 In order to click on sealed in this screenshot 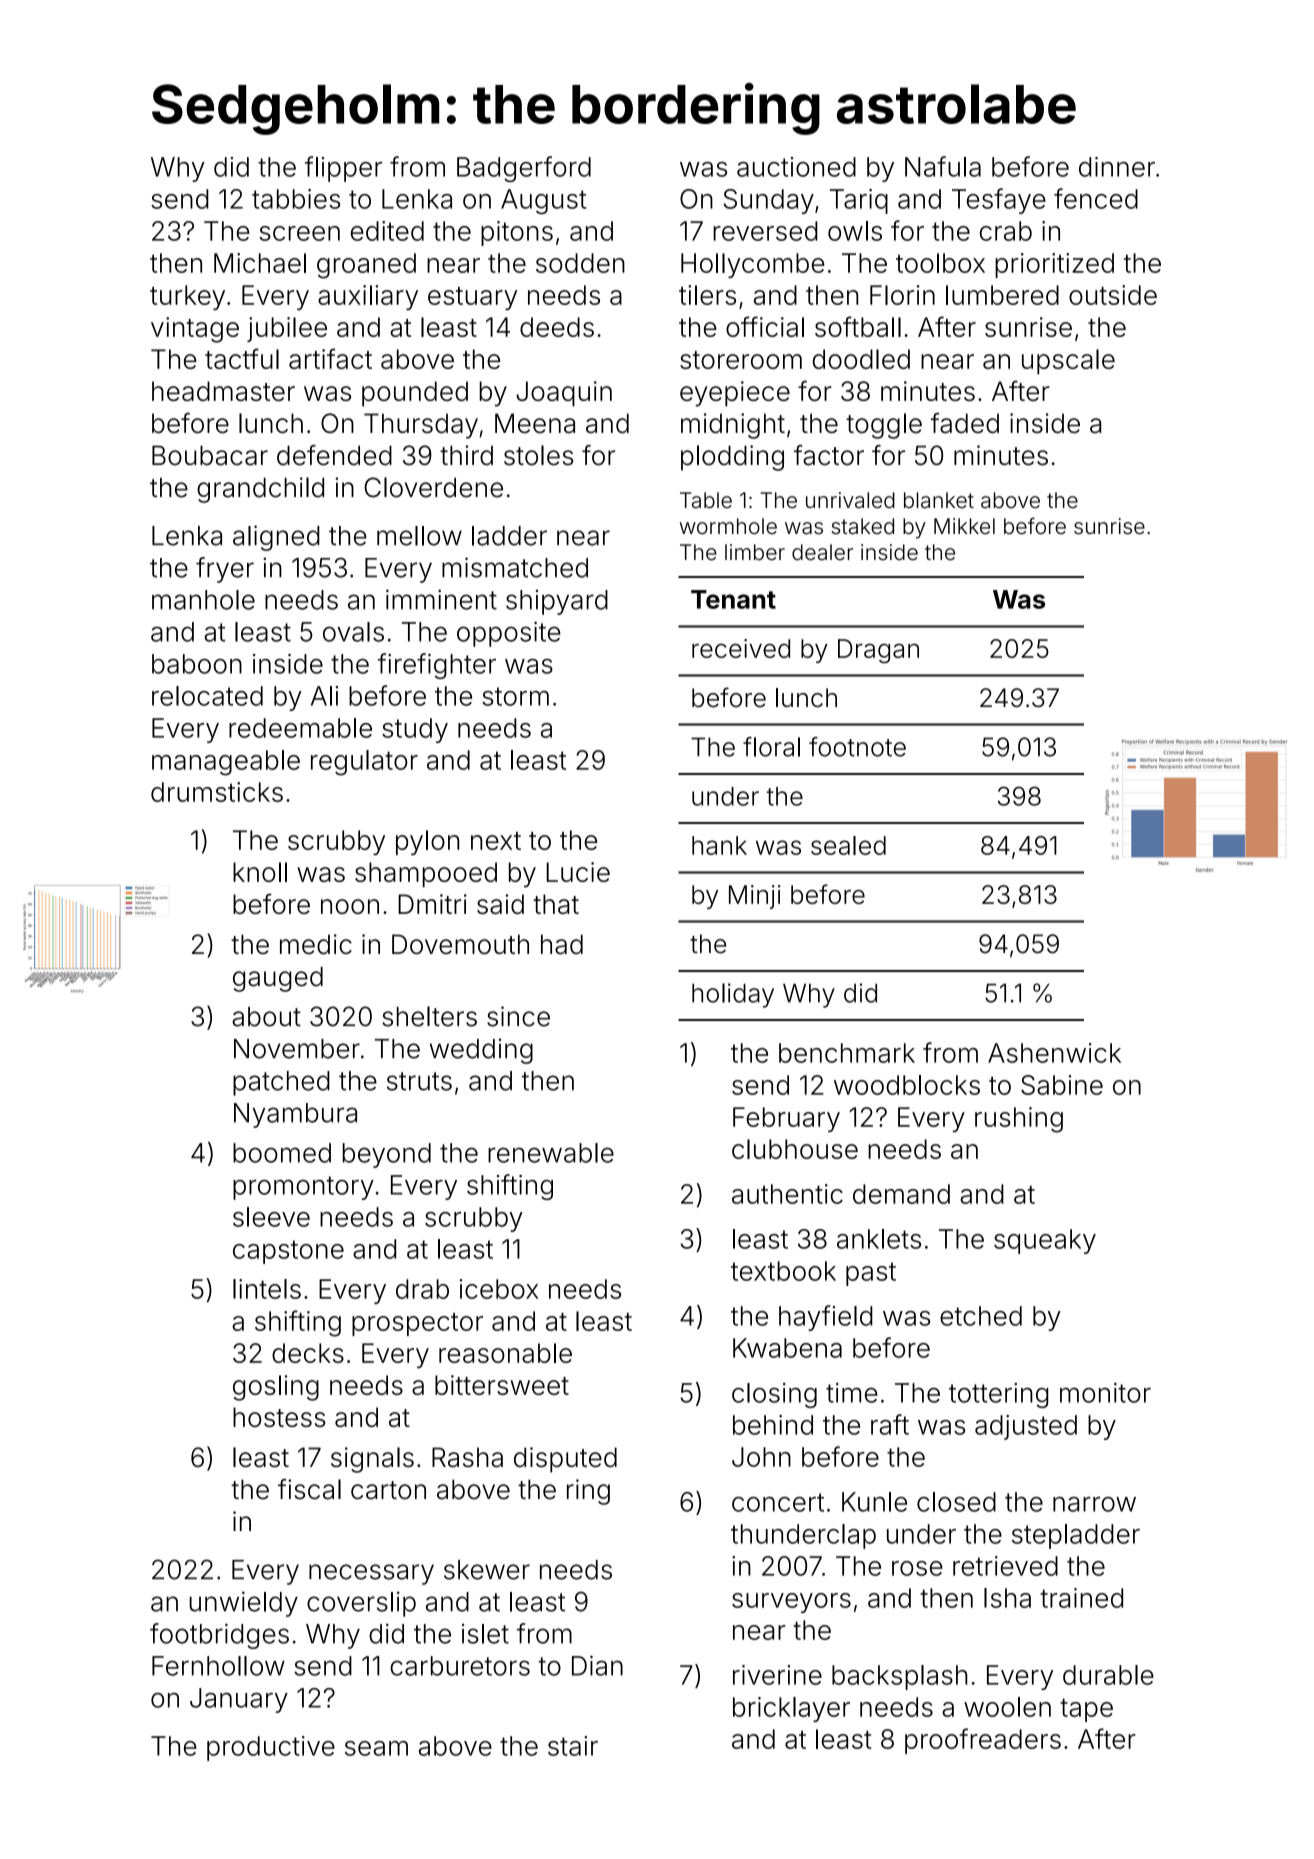, I will do `click(848, 845)`.
